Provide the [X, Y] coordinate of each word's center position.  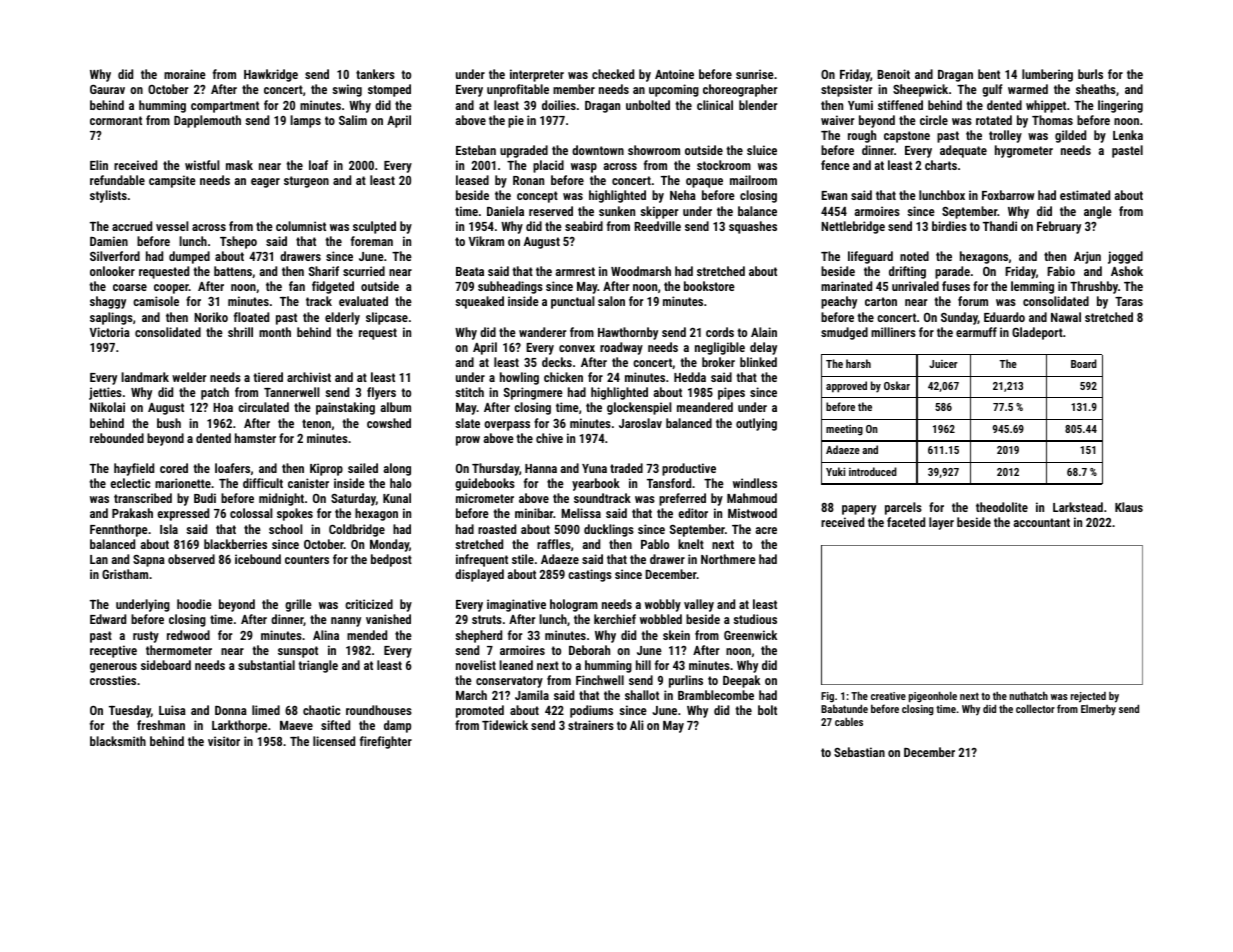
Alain [764, 332]
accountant [1042, 522]
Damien [109, 241]
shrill [240, 332]
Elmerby [1098, 710]
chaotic [321, 710]
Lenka [1128, 135]
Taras [1129, 301]
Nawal [1066, 317]
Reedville [657, 226]
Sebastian [859, 752]
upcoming [674, 90]
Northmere [728, 559]
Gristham [125, 574]
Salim [353, 120]
